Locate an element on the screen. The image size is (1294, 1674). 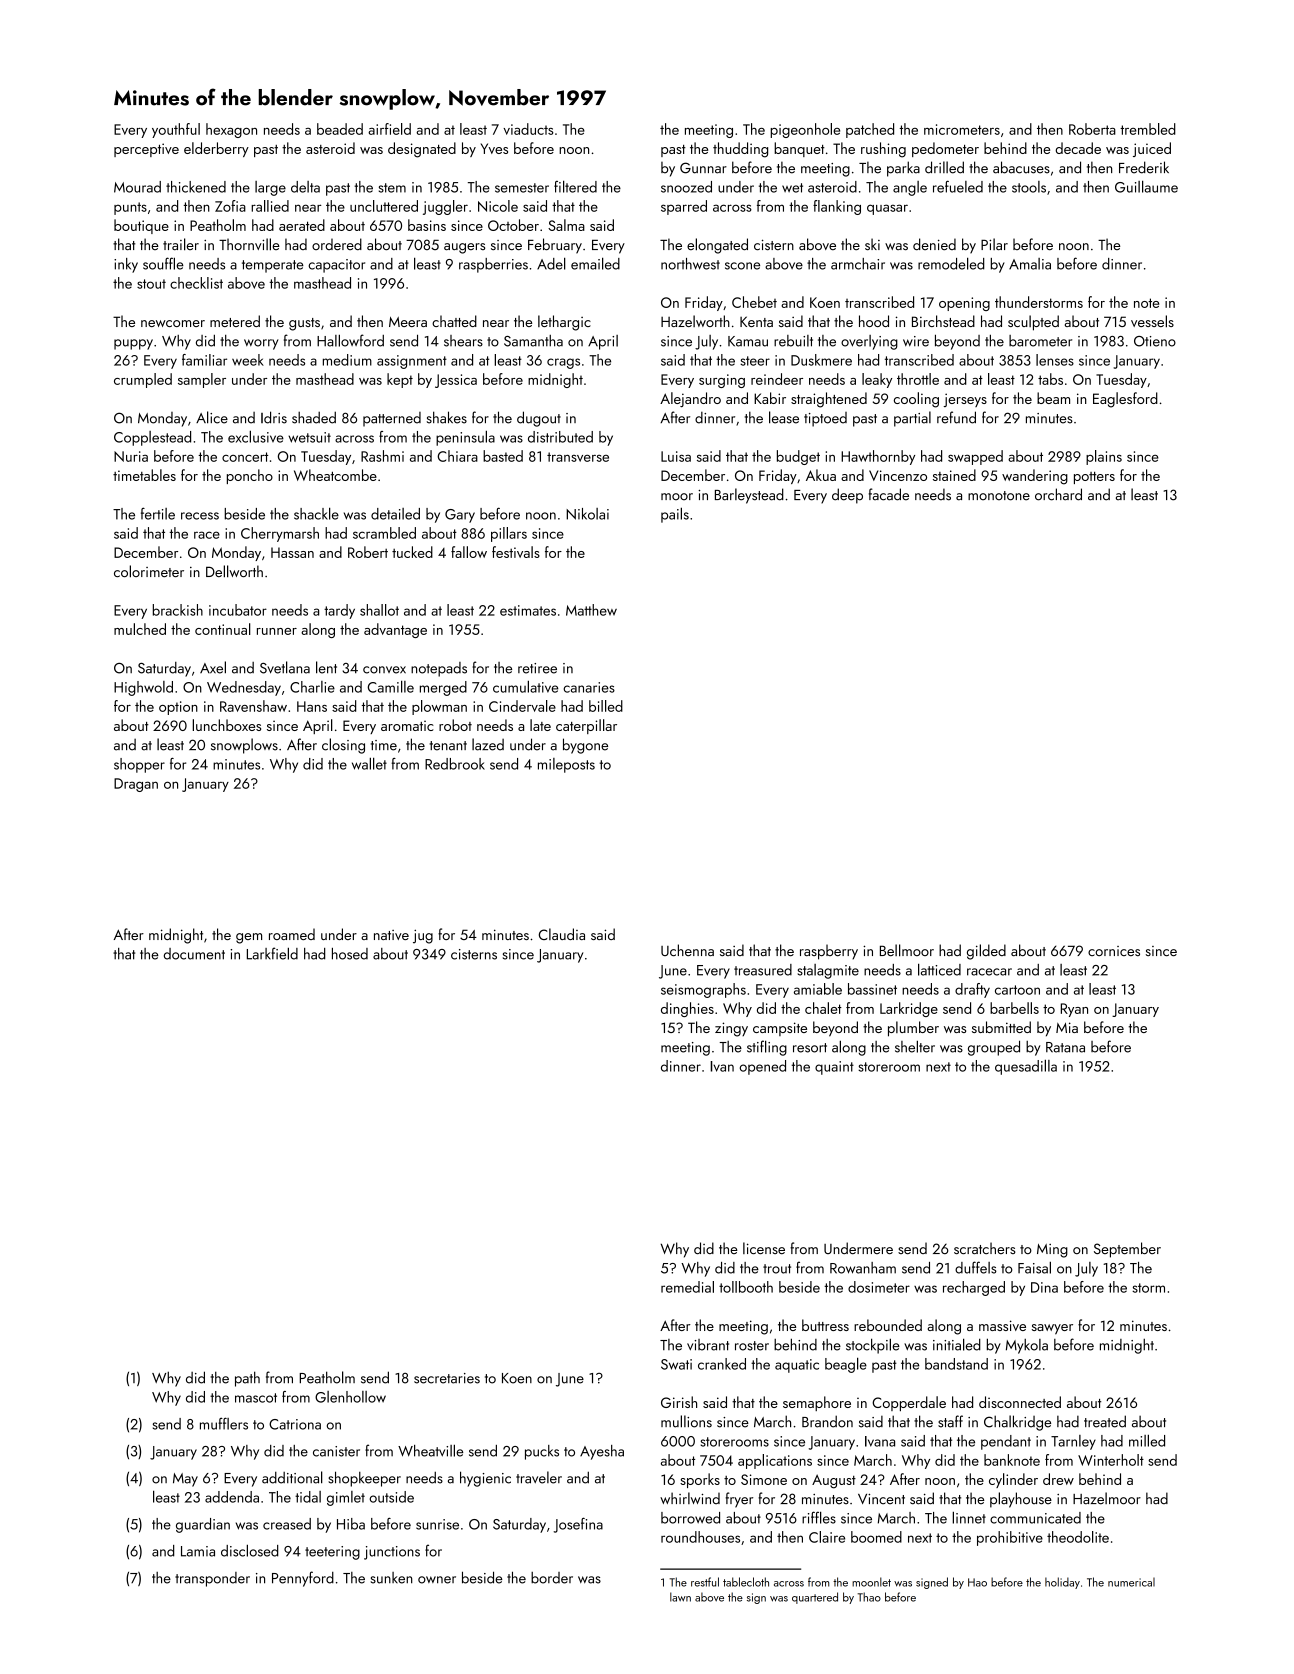
puppy is located at coordinates (133, 344).
